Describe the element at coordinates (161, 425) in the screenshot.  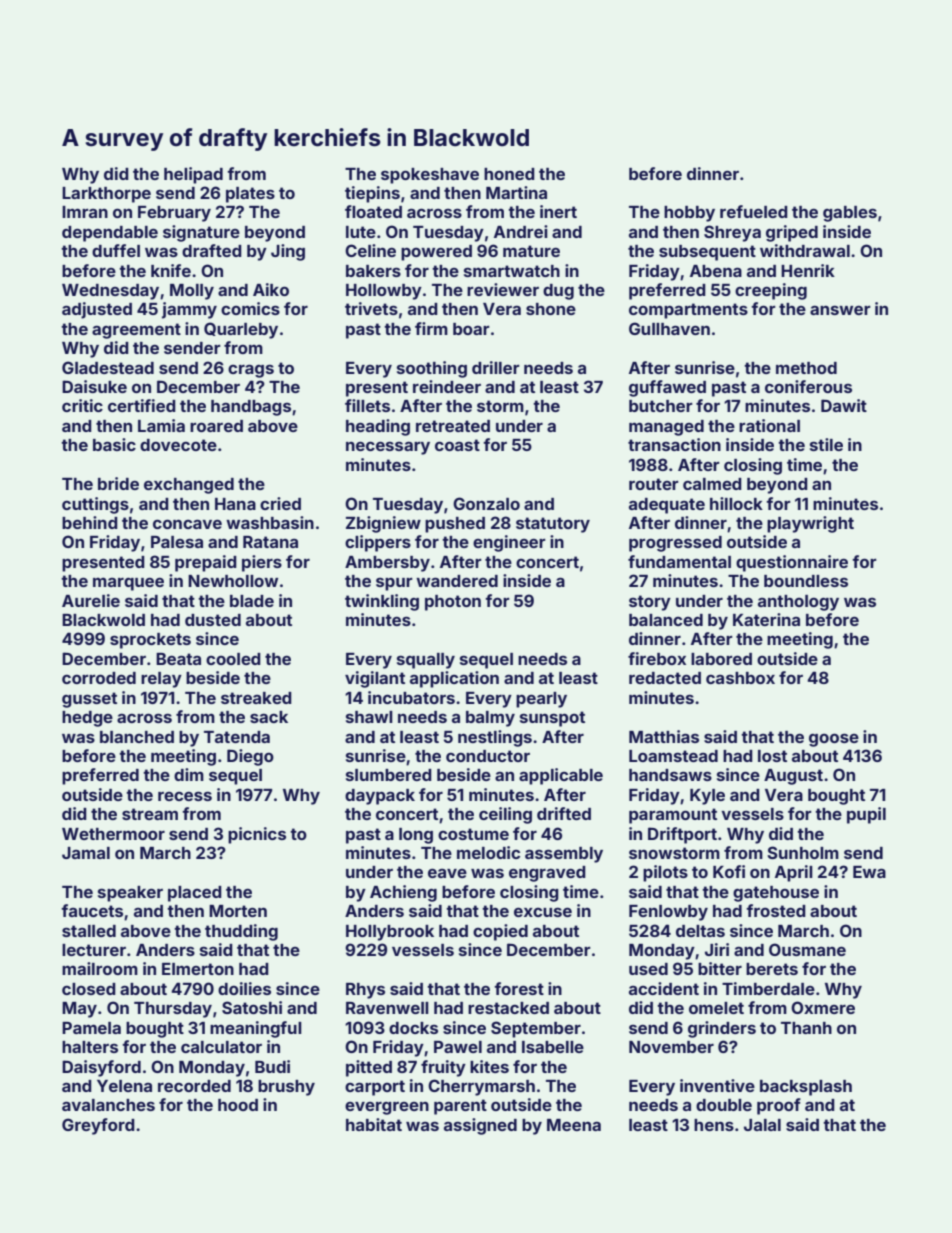
I see `Lamia` at that location.
